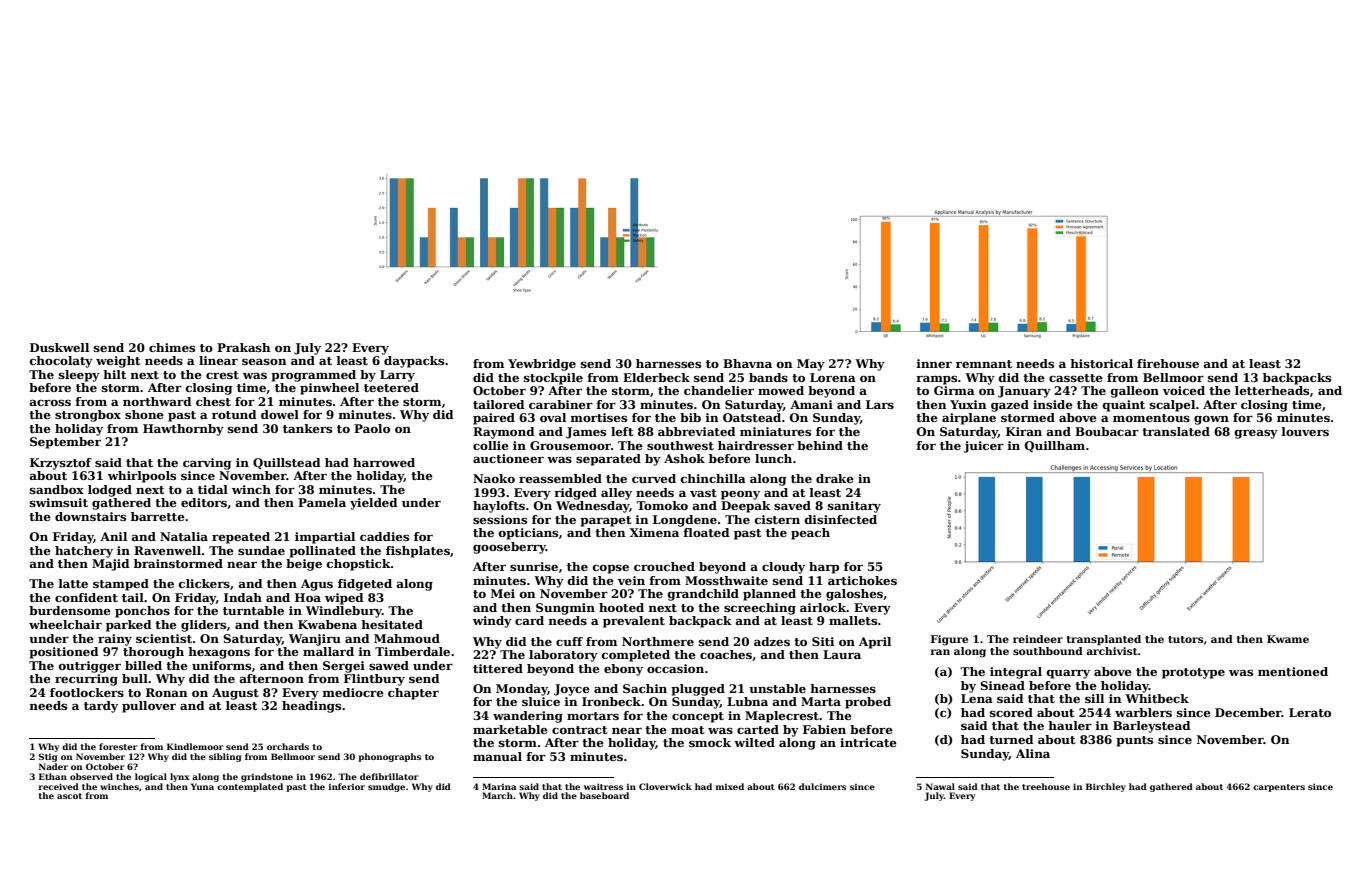 The image size is (1372, 887). Describe the element at coordinates (202, 786) in the screenshot. I see `Yuna` at that location.
